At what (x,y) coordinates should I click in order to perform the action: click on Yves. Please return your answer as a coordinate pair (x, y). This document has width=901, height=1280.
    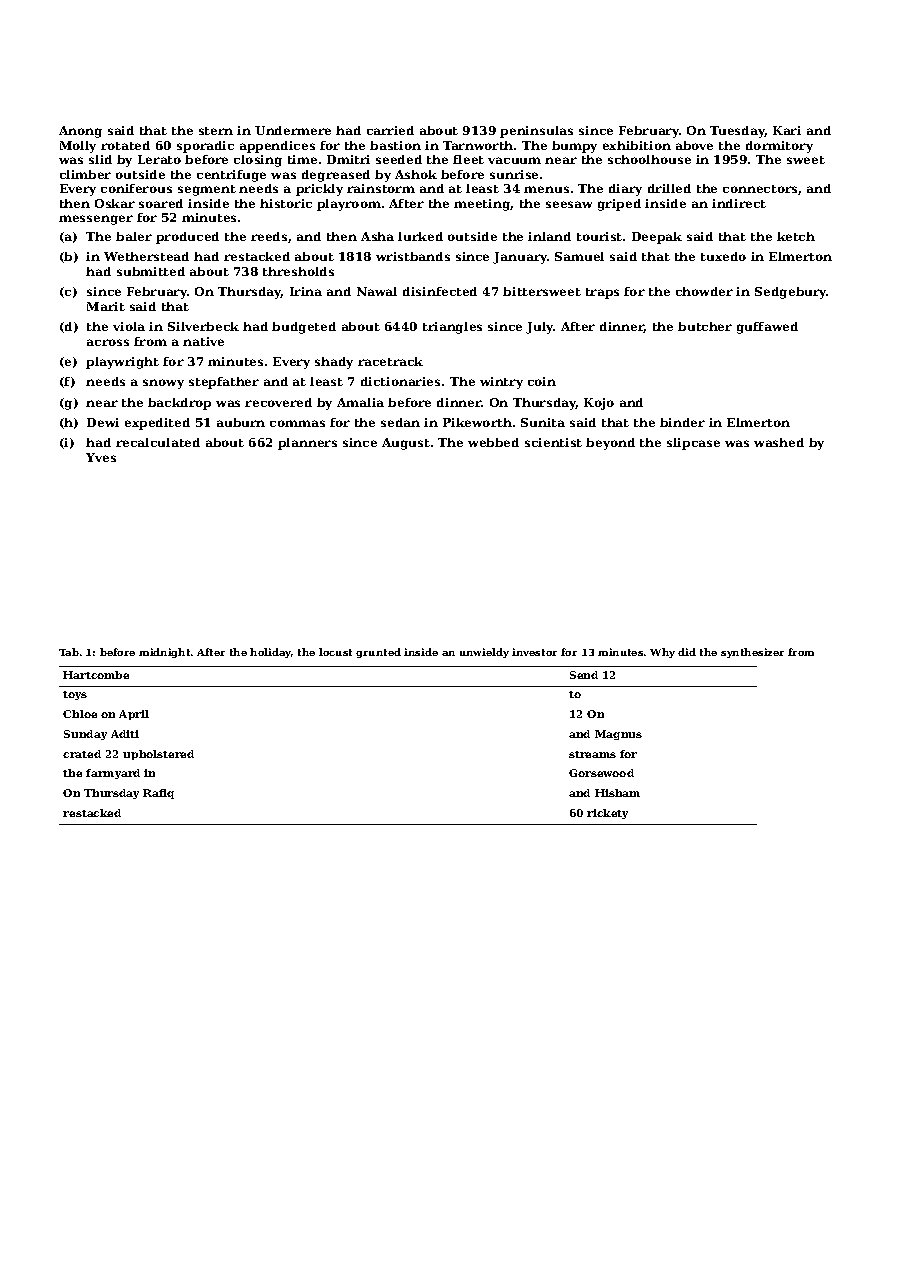
    Looking at the image, I should click on (101, 457).
